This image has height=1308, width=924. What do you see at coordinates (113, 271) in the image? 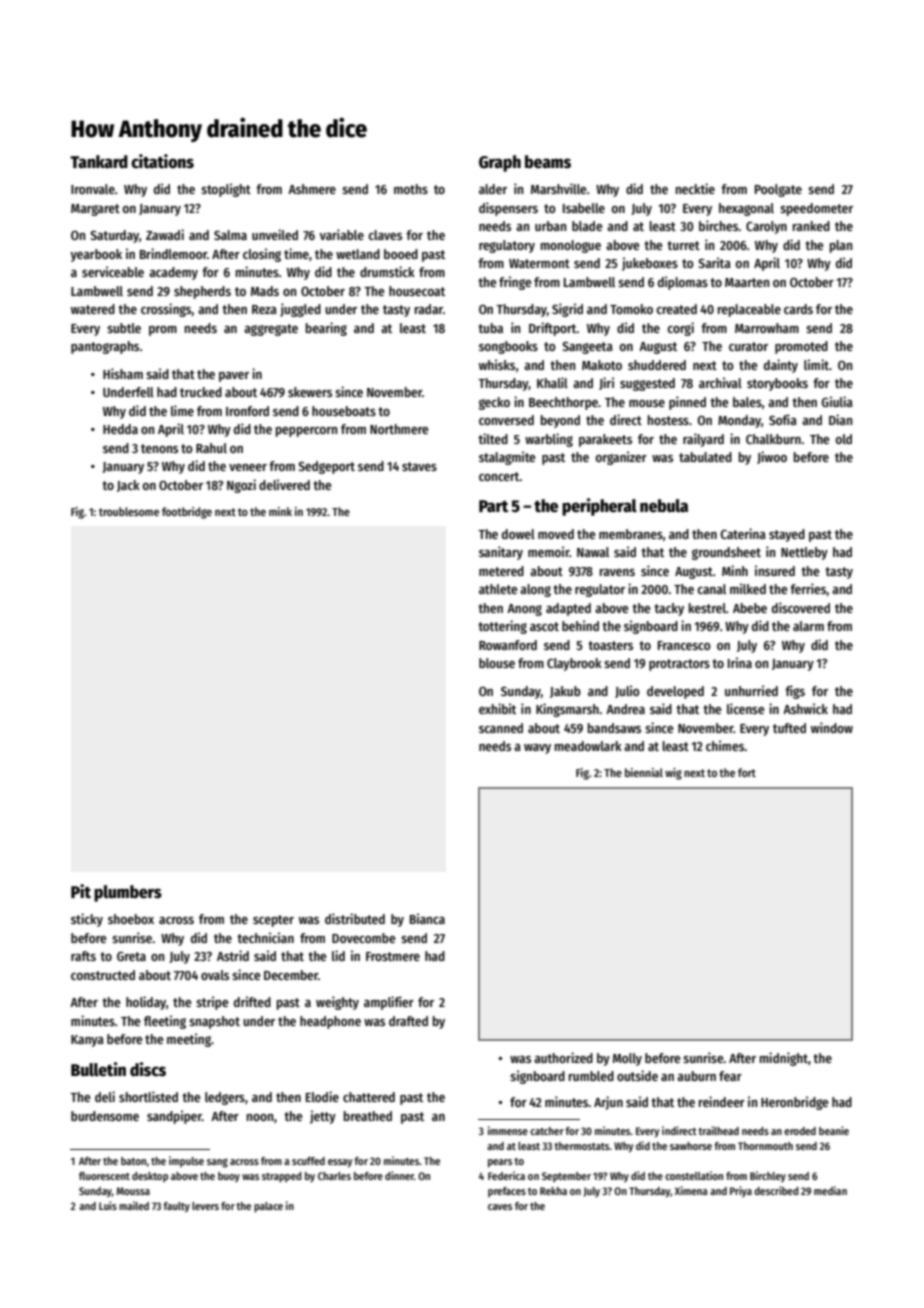
I see `serviceable` at bounding box center [113, 271].
